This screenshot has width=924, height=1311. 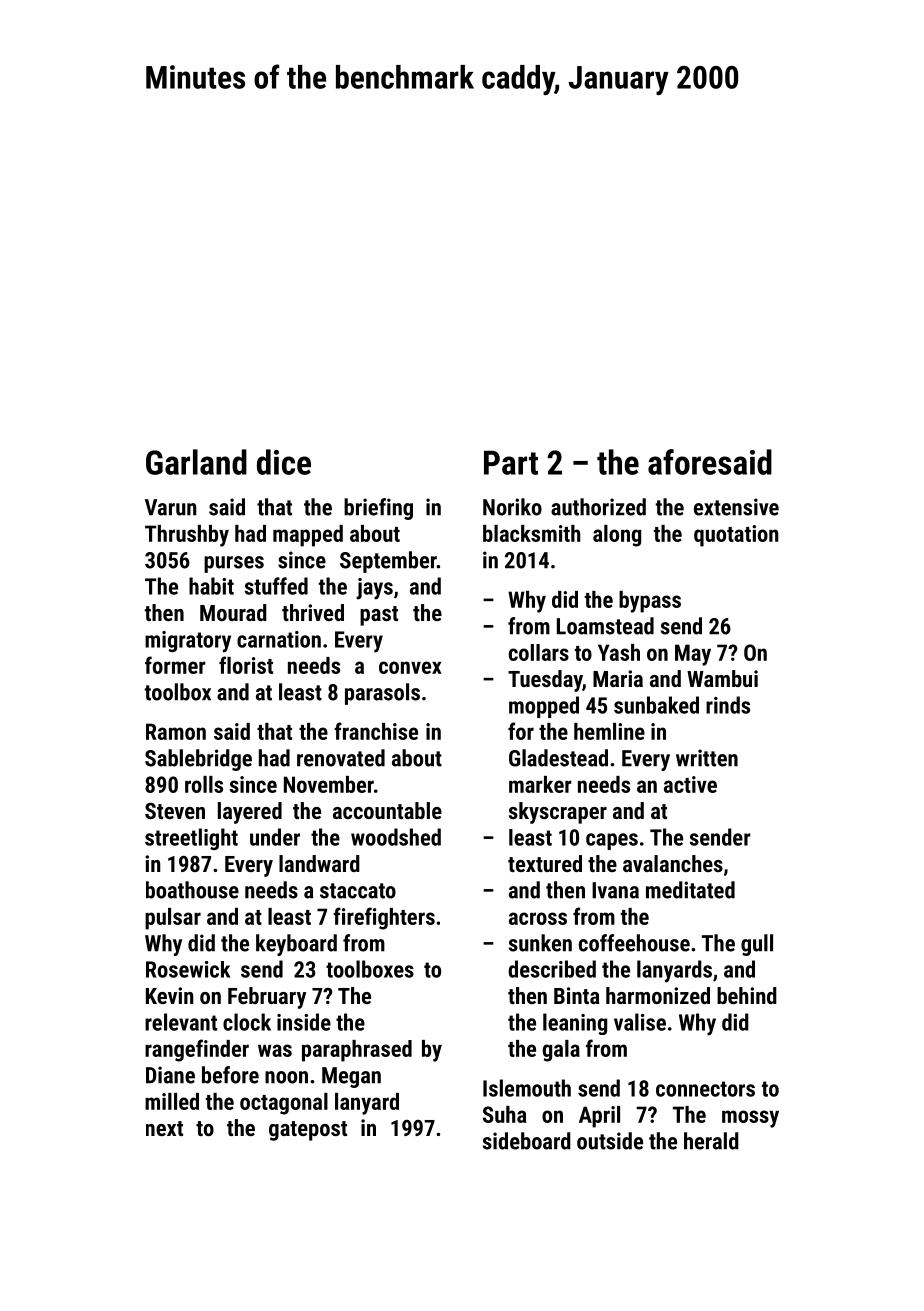 What do you see at coordinates (284, 462) in the screenshot?
I see `dice` at bounding box center [284, 462].
